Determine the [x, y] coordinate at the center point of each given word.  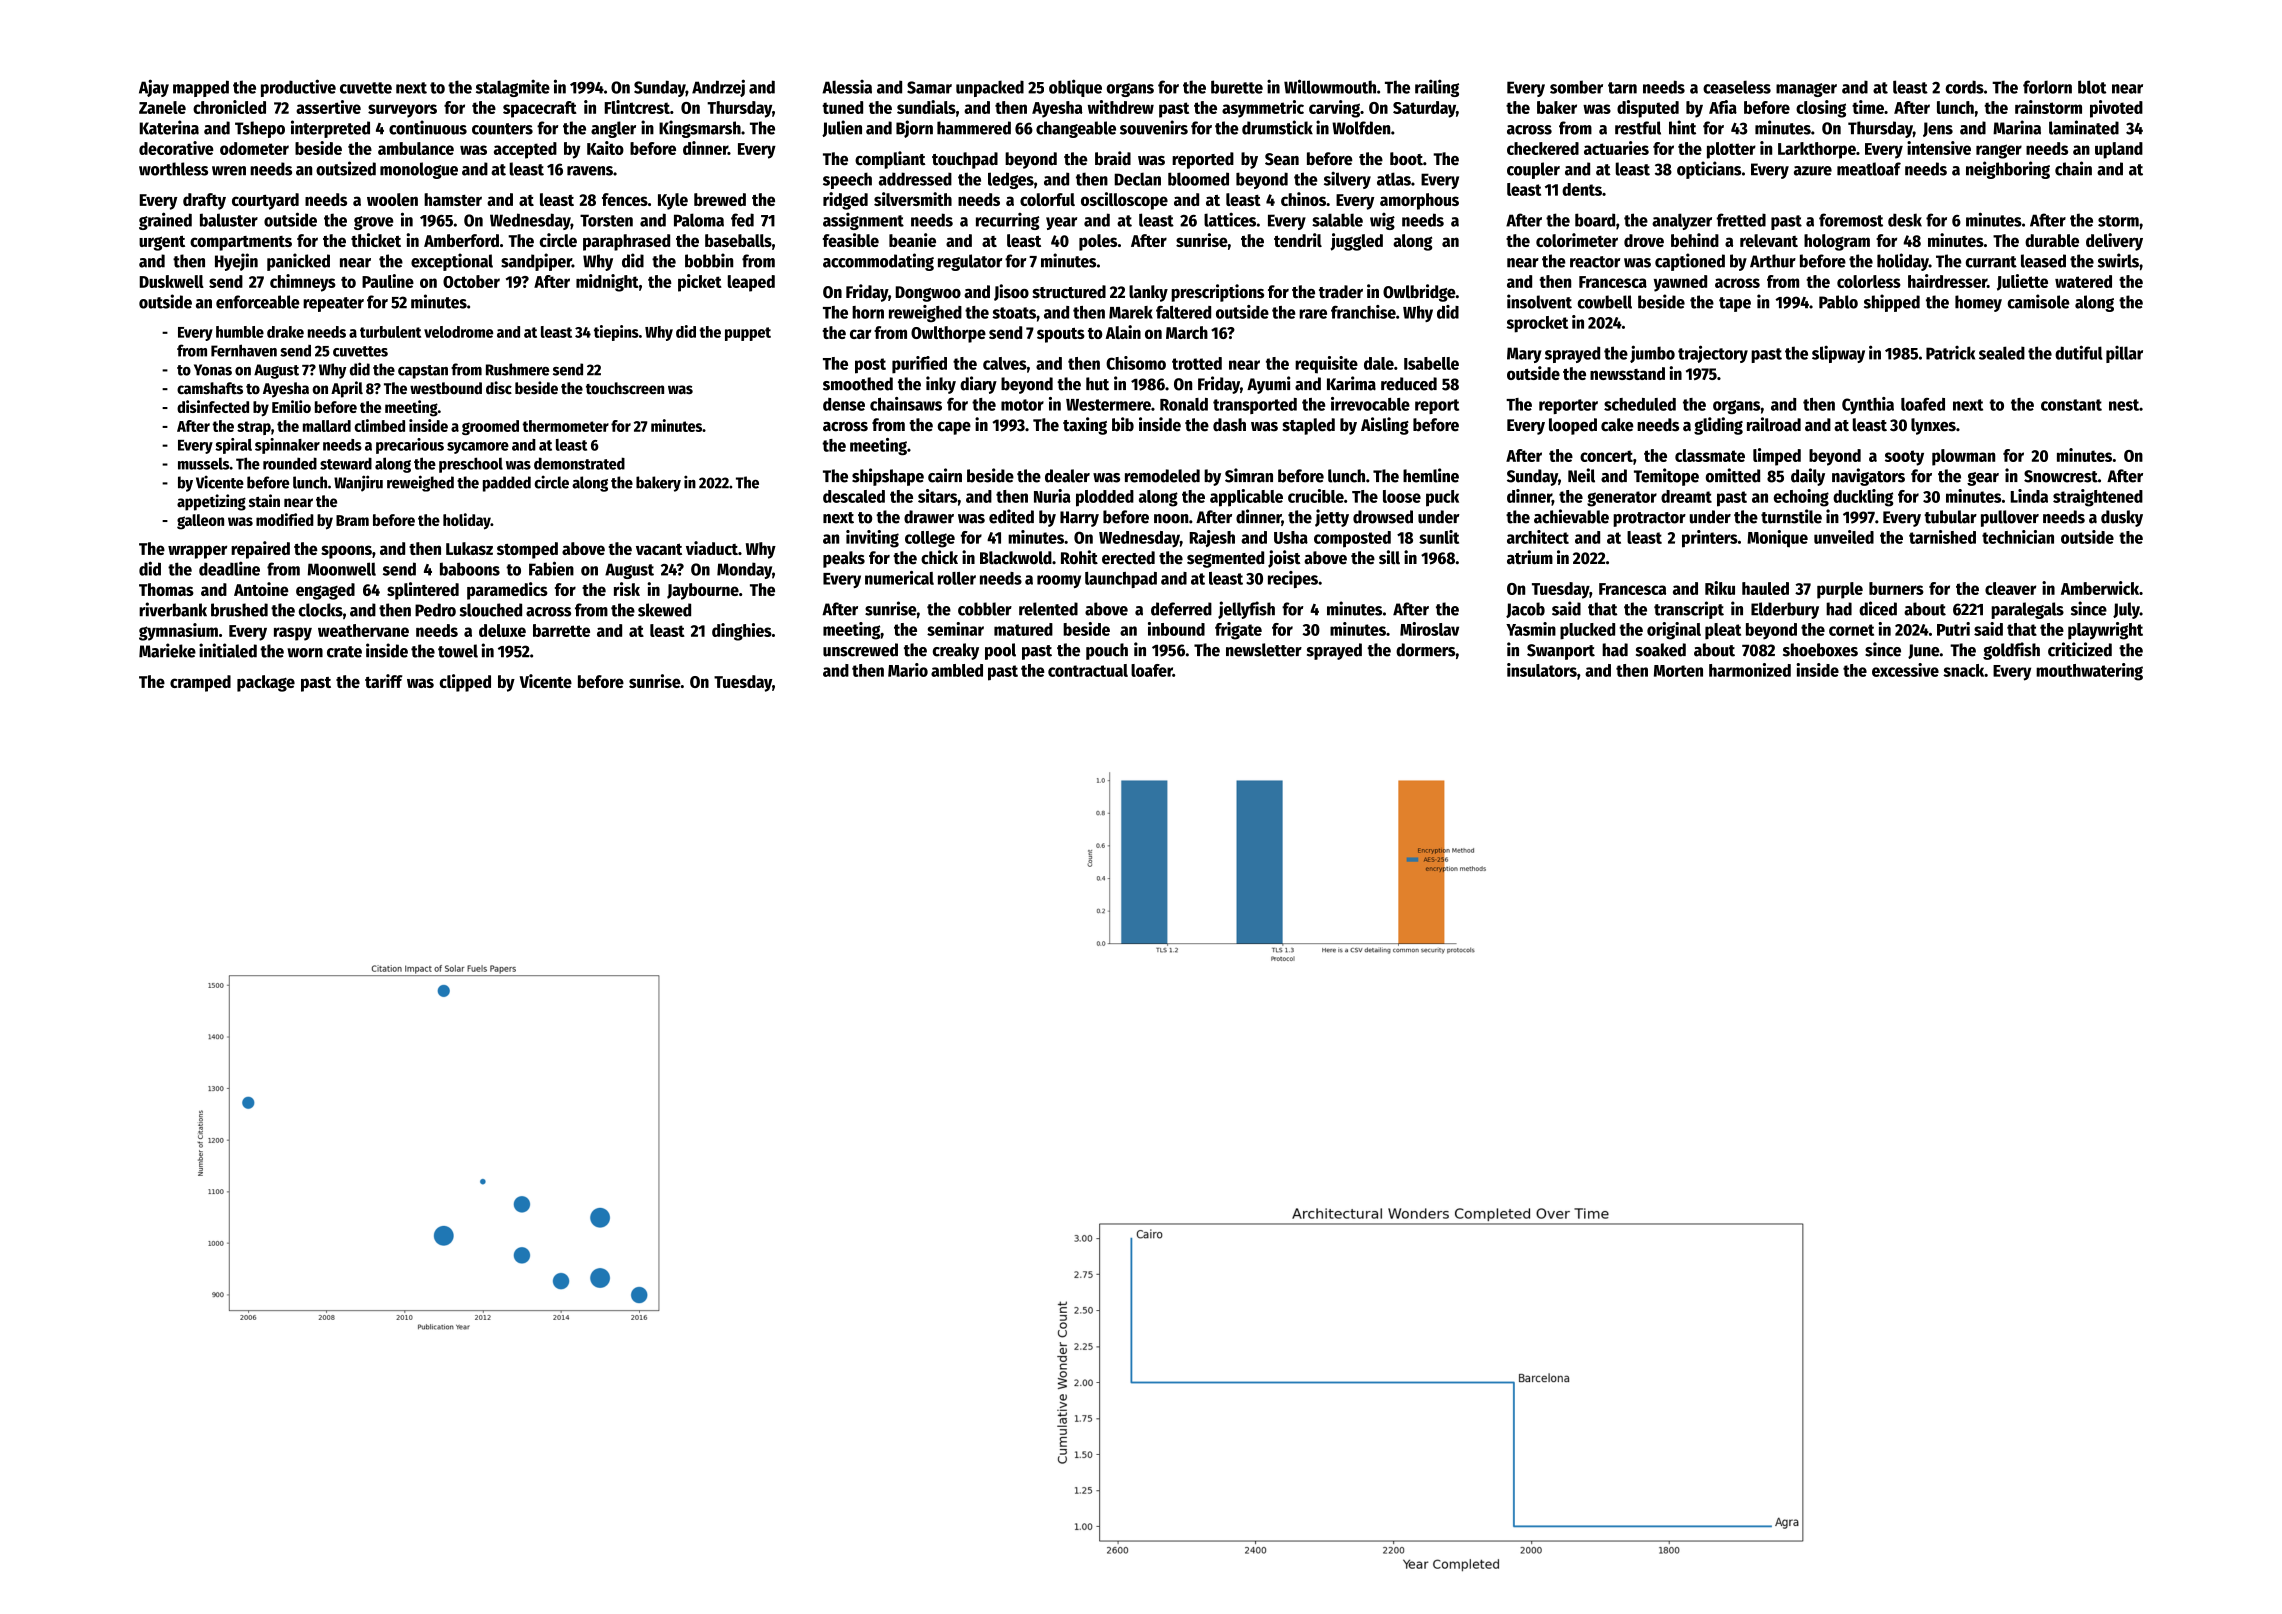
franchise [1363, 312]
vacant [659, 549]
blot [2092, 87]
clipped [465, 683]
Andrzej [718, 88]
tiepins [616, 333]
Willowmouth [1330, 86]
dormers [1426, 650]
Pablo [1838, 302]
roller [957, 578]
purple [1840, 590]
